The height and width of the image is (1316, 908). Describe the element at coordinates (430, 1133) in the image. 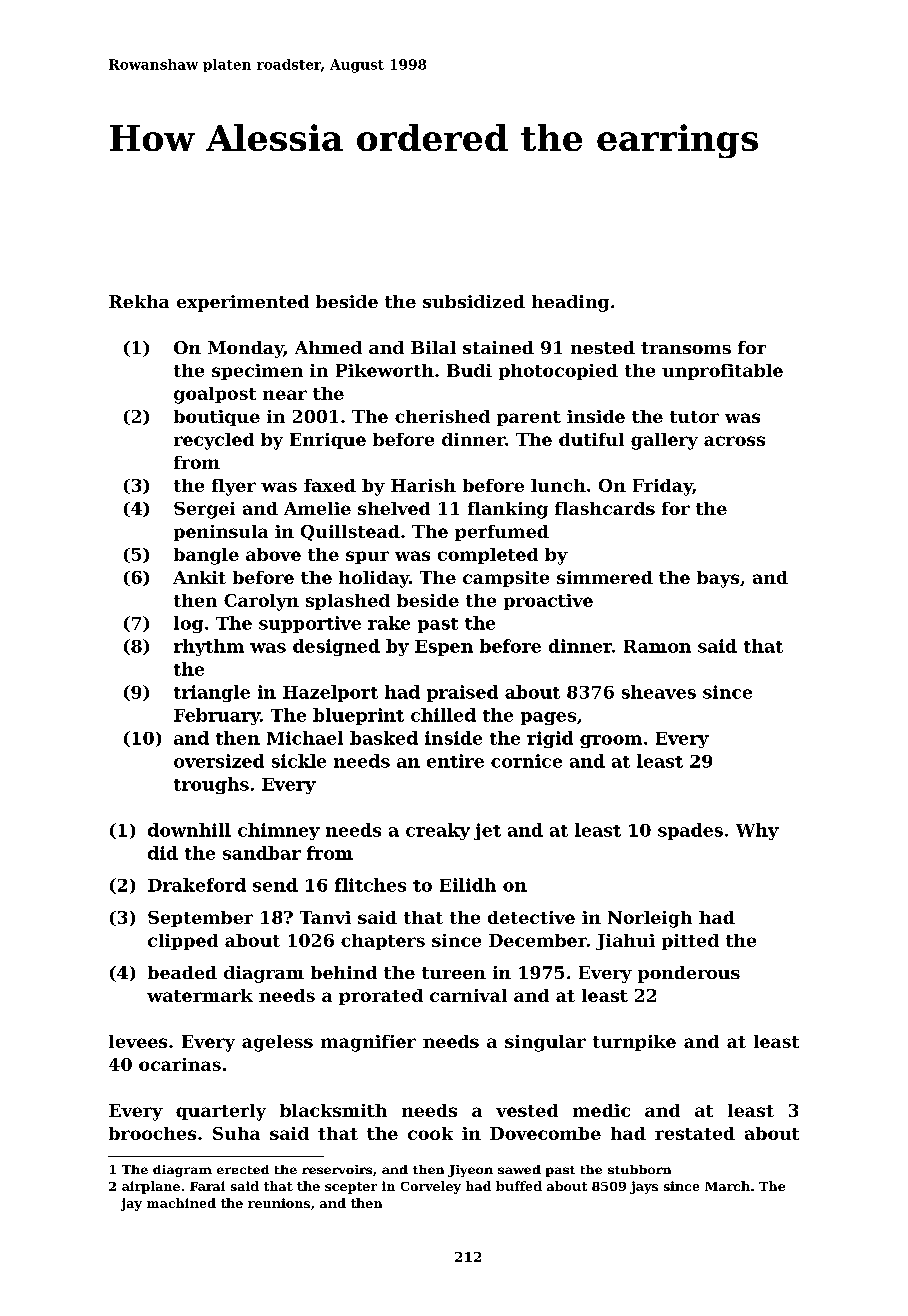

I see `cook` at that location.
